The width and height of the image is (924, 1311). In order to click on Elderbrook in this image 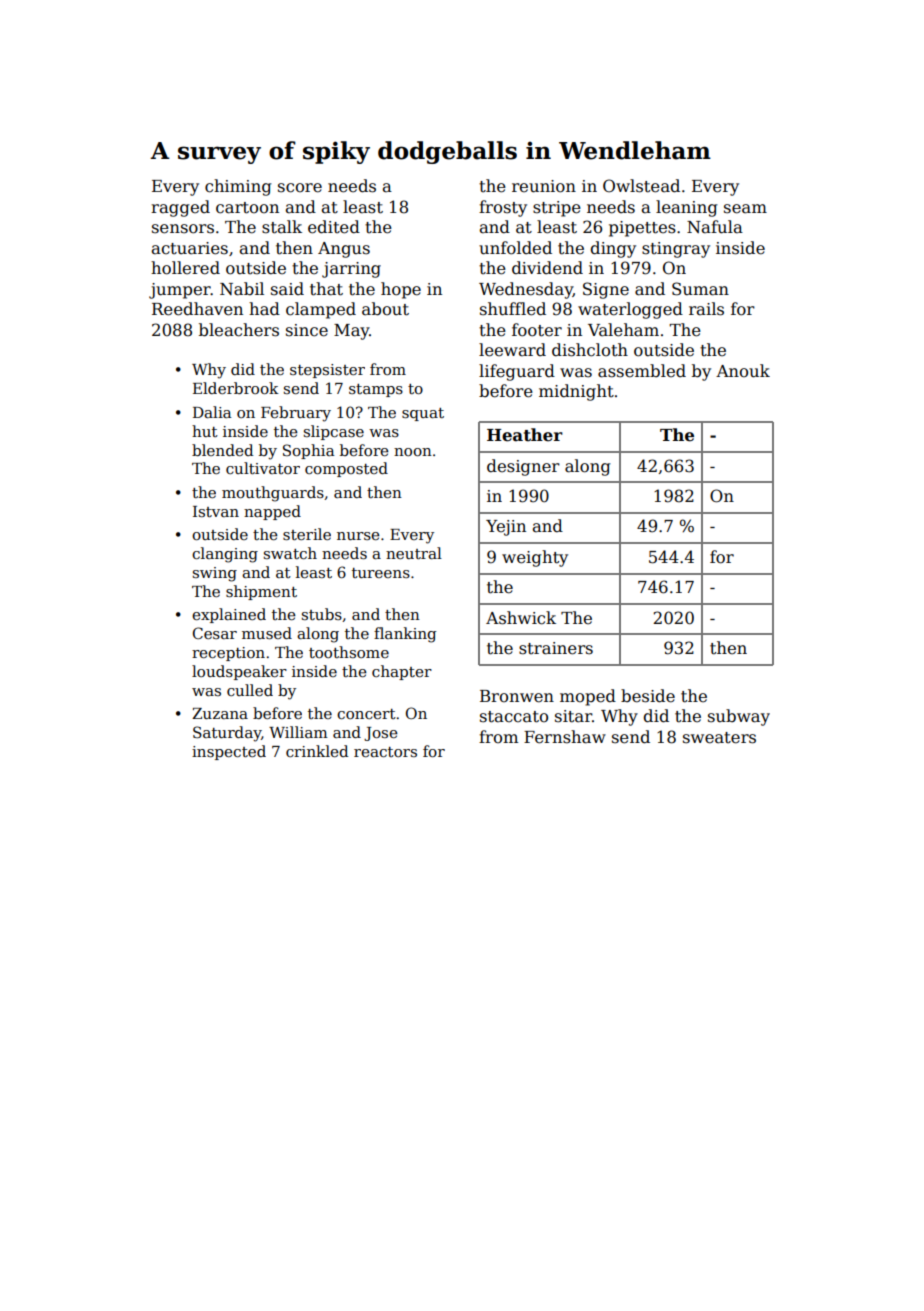, I will do `click(236, 388)`.
